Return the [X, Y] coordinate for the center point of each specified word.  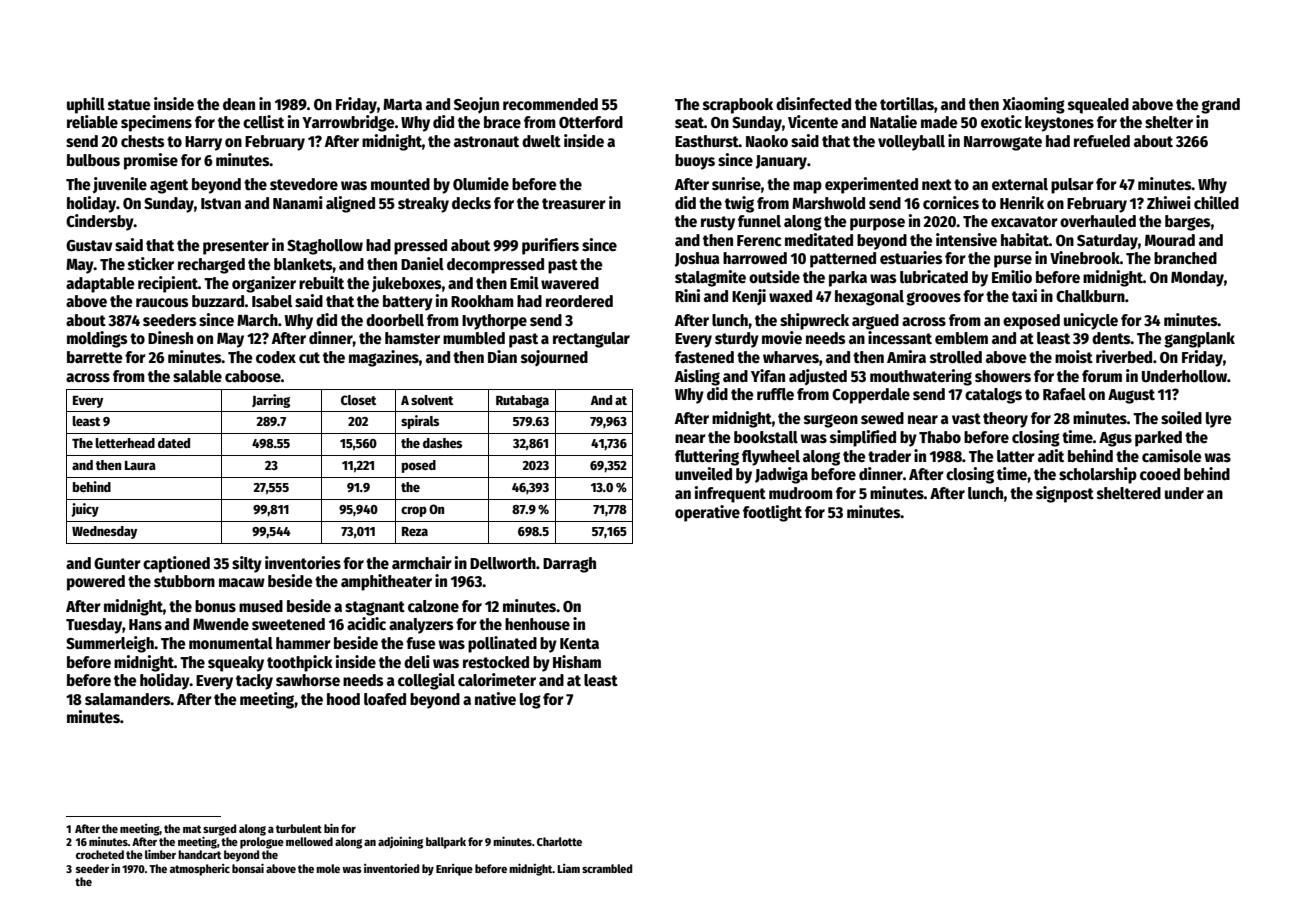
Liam [568, 868]
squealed [1098, 106]
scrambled [607, 868]
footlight [772, 513]
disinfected [813, 104]
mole [328, 868]
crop [414, 511]
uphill [86, 105]
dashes [442, 443]
